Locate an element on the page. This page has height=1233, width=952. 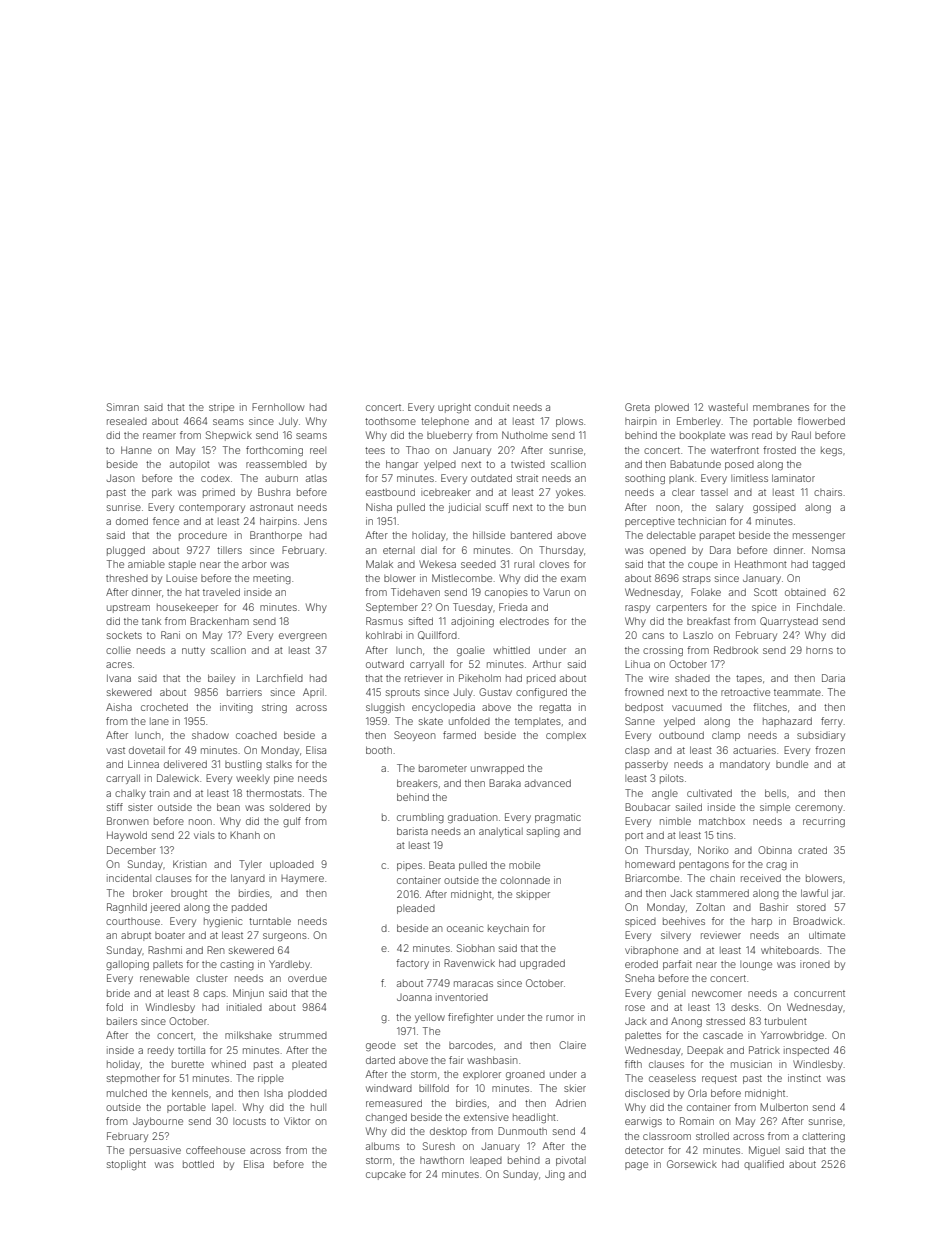
Tyler is located at coordinates (250, 865).
